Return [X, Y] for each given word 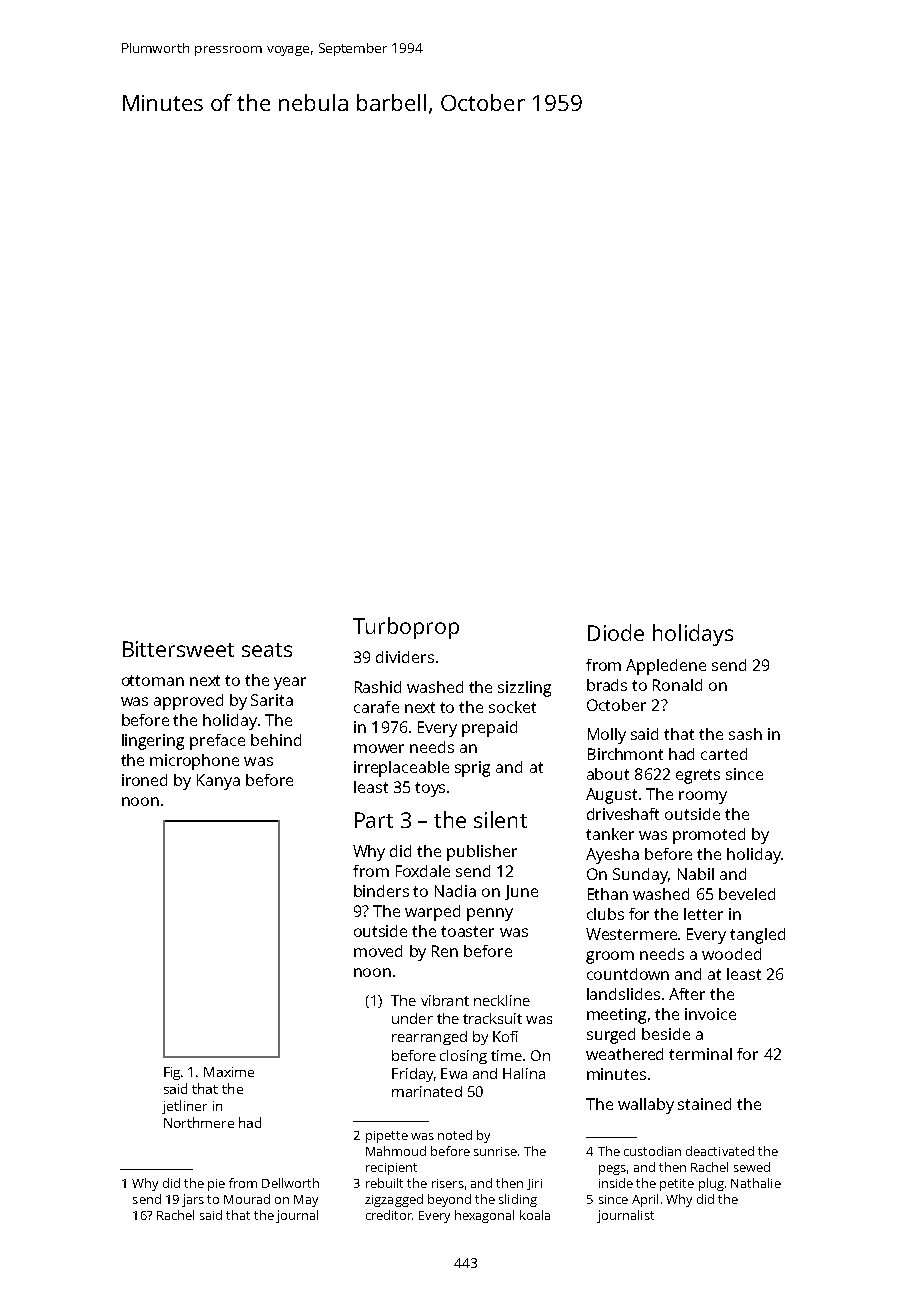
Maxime [229, 1072]
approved [188, 702]
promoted [709, 836]
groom [610, 957]
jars [193, 1200]
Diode [616, 632]
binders [381, 891]
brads [607, 685]
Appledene [666, 667]
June [521, 892]
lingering [153, 742]
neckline [502, 1000]
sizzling [524, 689]
